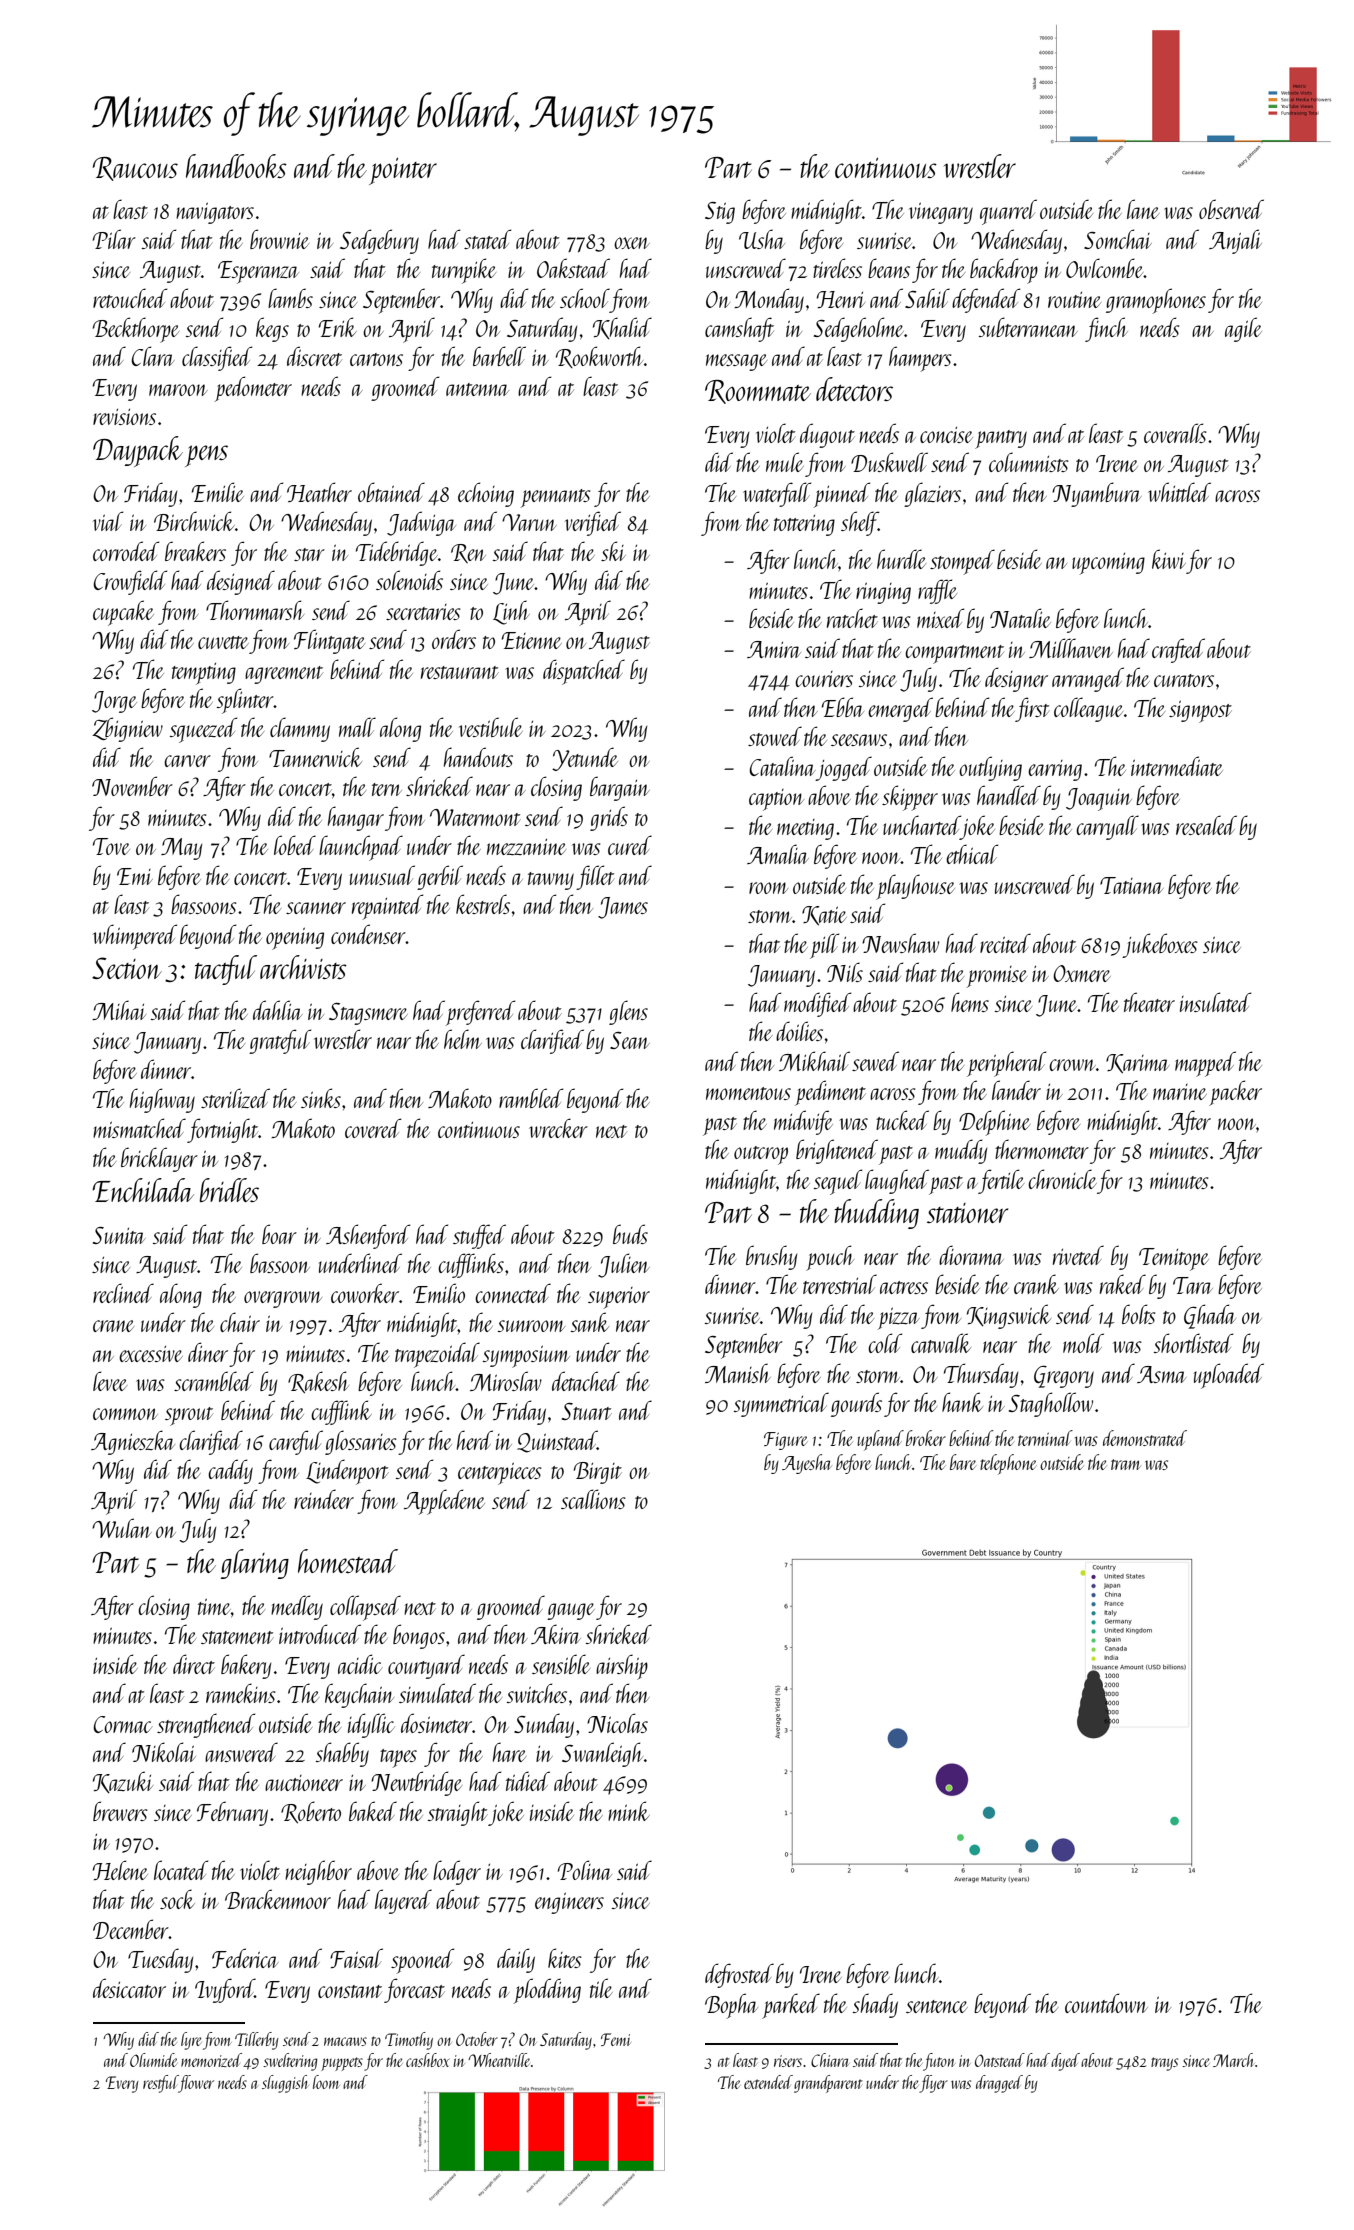  Describe the element at coordinates (593, 523) in the image. I see `verified` at that location.
